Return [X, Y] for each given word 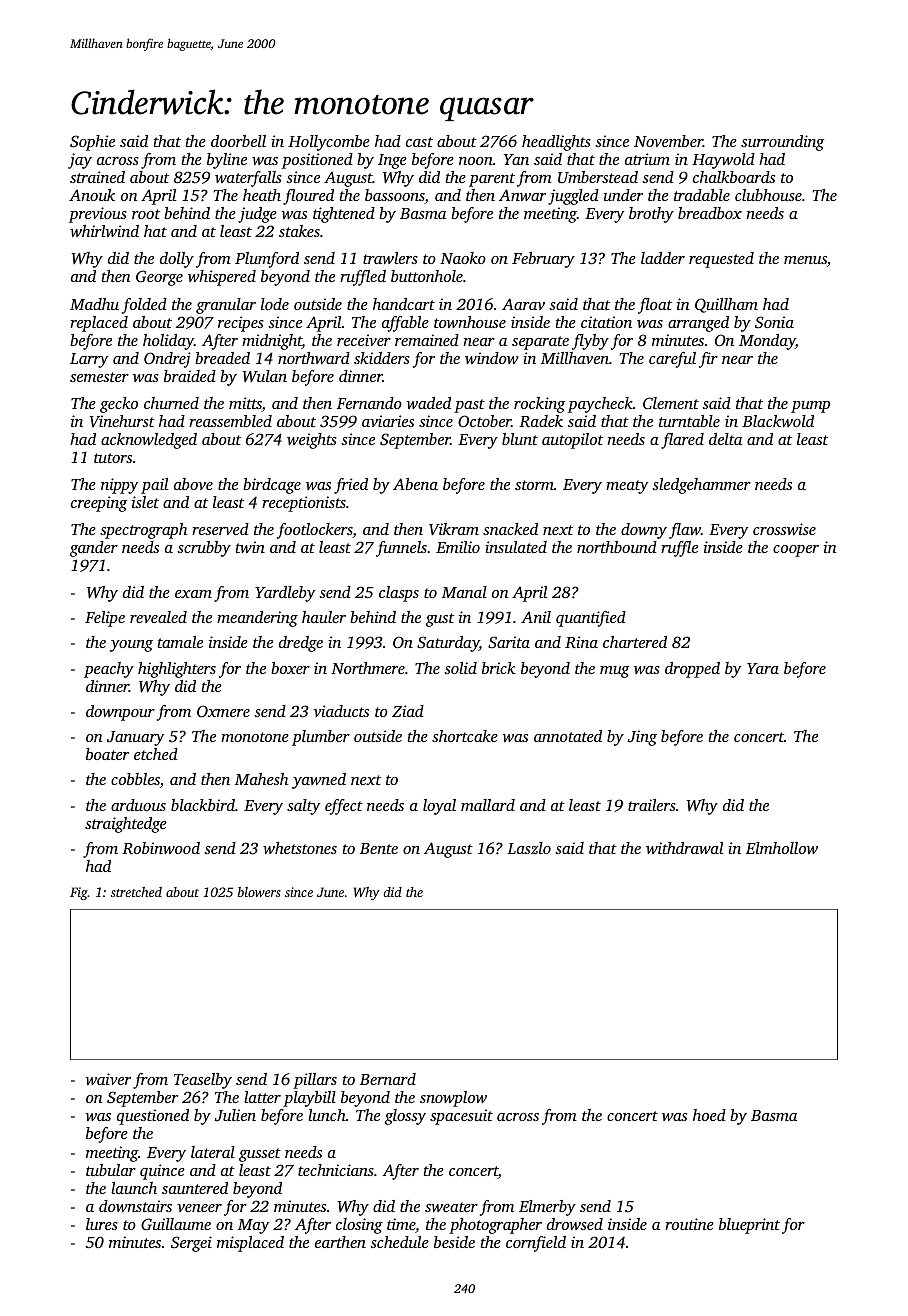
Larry [89, 360]
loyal [439, 807]
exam [193, 594]
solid [460, 668]
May [253, 1226]
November [668, 141]
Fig [79, 893]
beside [454, 1242]
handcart [404, 304]
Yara [763, 668]
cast [419, 142]
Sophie [92, 143]
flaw [685, 531]
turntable [689, 421]
